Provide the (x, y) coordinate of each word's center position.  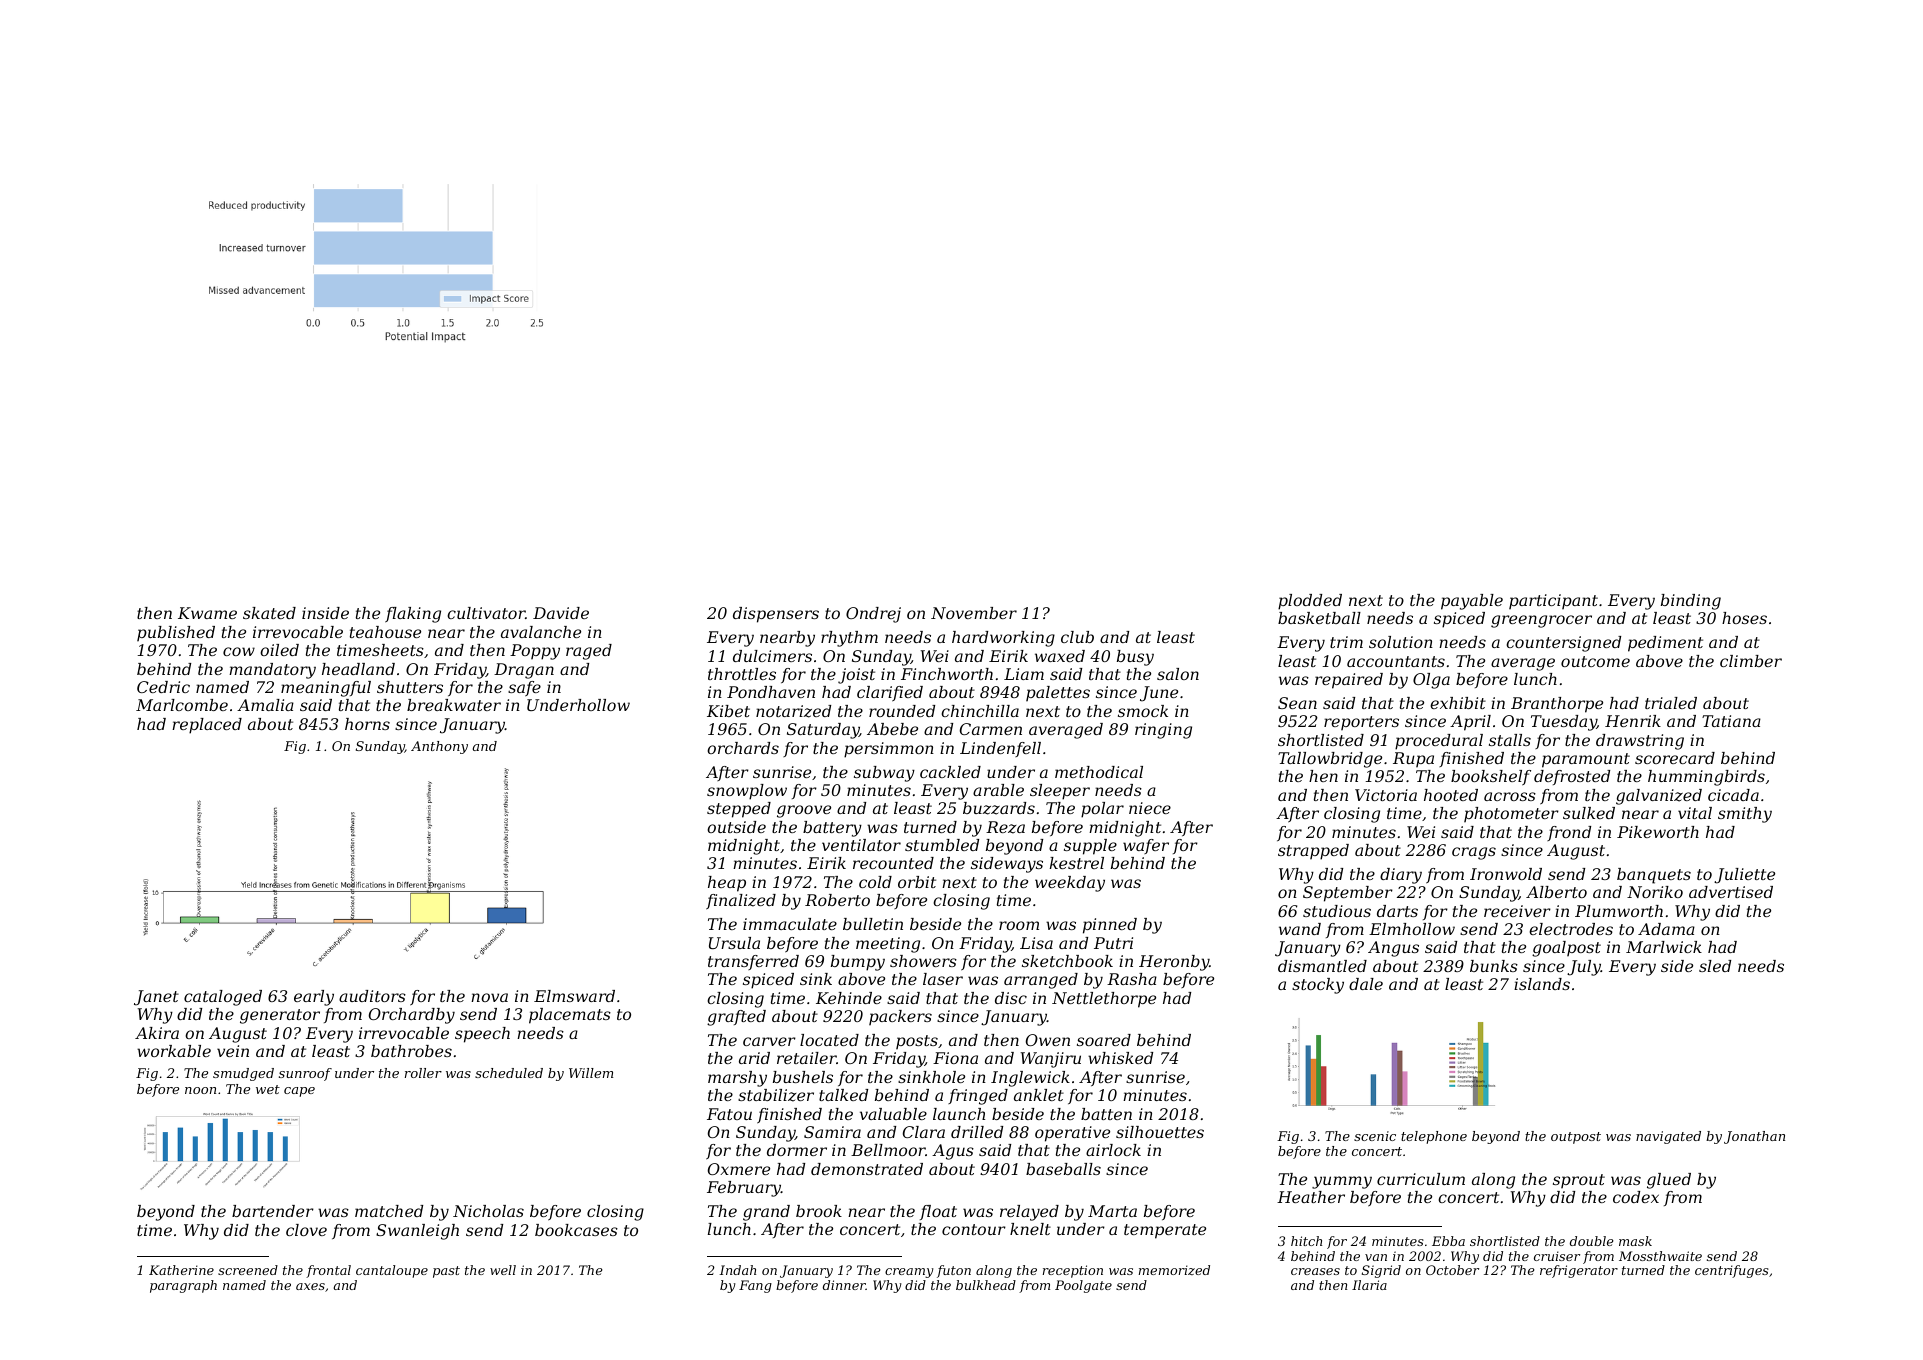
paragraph (183, 1286)
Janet (156, 998)
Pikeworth (1658, 832)
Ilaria (1369, 1285)
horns (367, 724)
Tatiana (1731, 721)
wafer (1146, 846)
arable (998, 790)
